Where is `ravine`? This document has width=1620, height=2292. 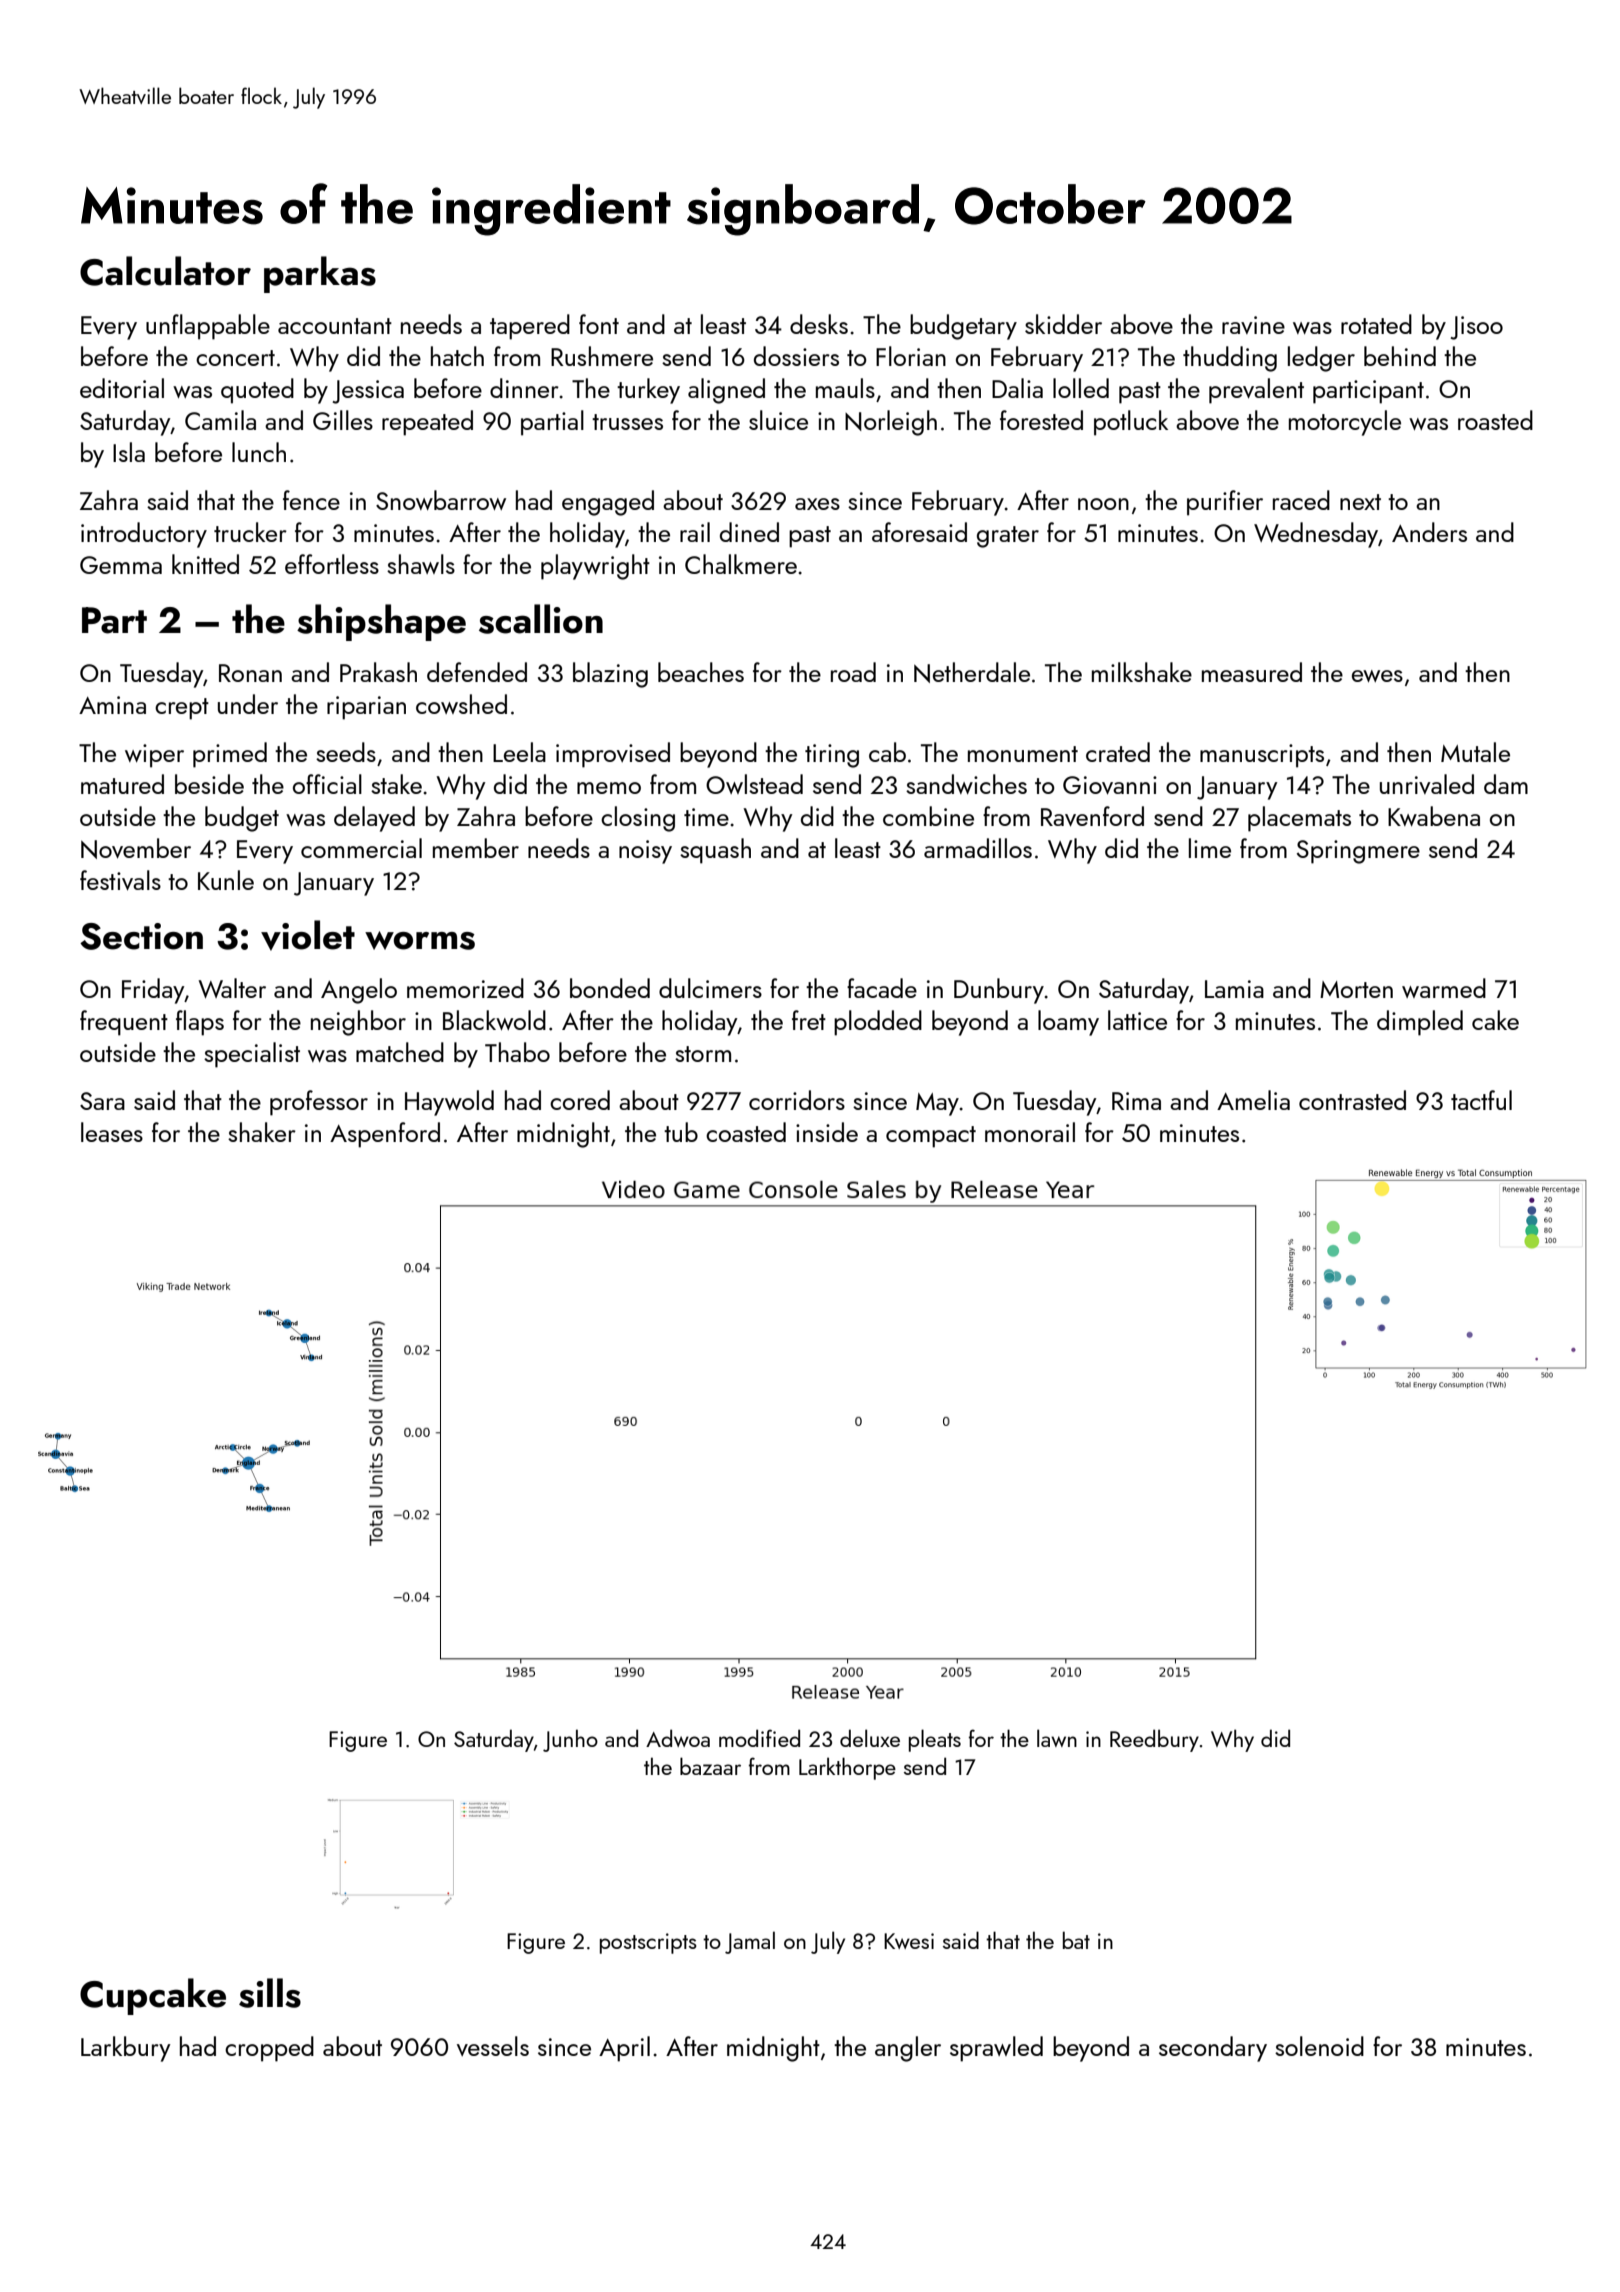 ravine is located at coordinates (1253, 325).
